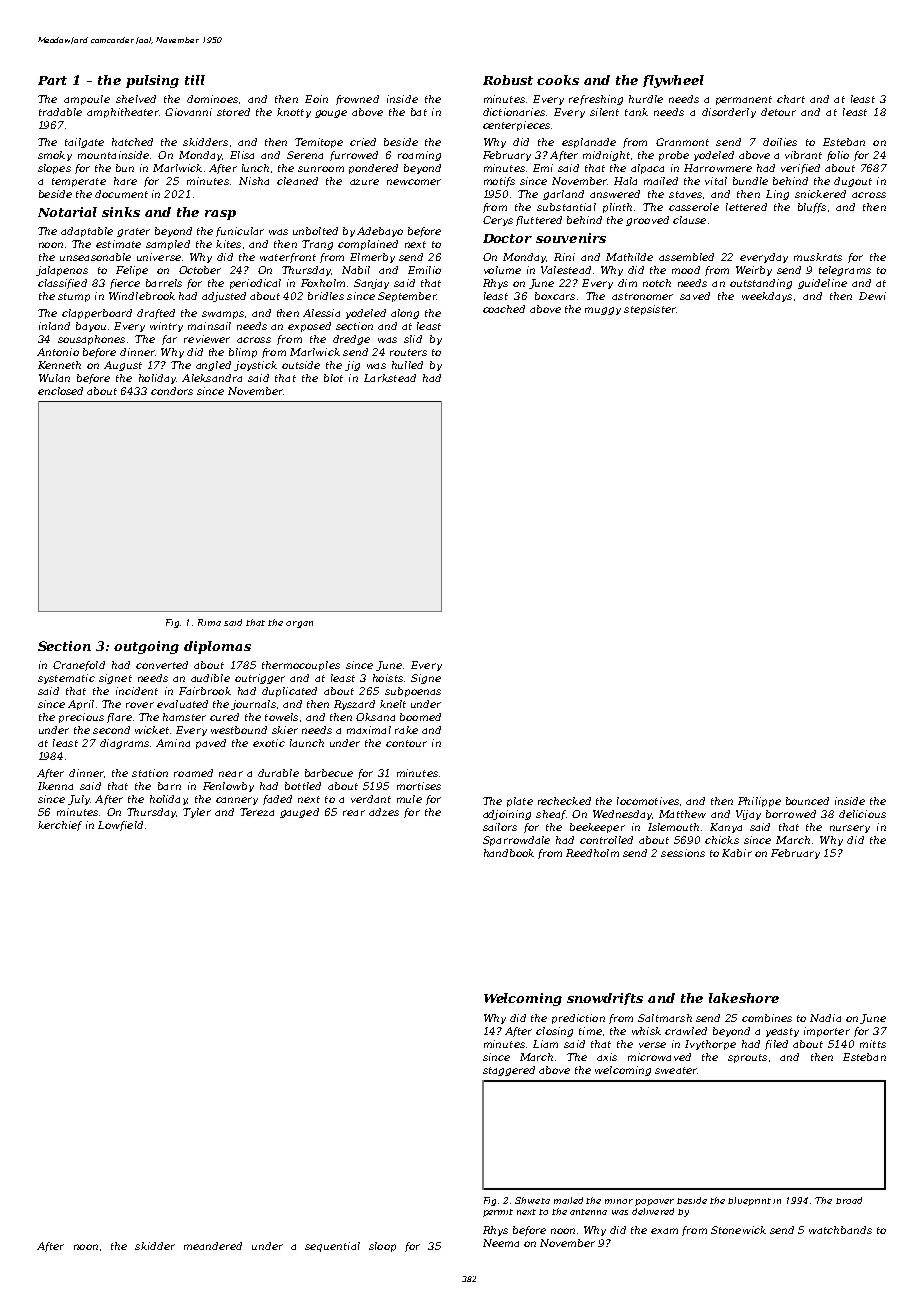 The width and height of the image is (924, 1308). Describe the element at coordinates (197, 813) in the image. I see `Tyler` at that location.
